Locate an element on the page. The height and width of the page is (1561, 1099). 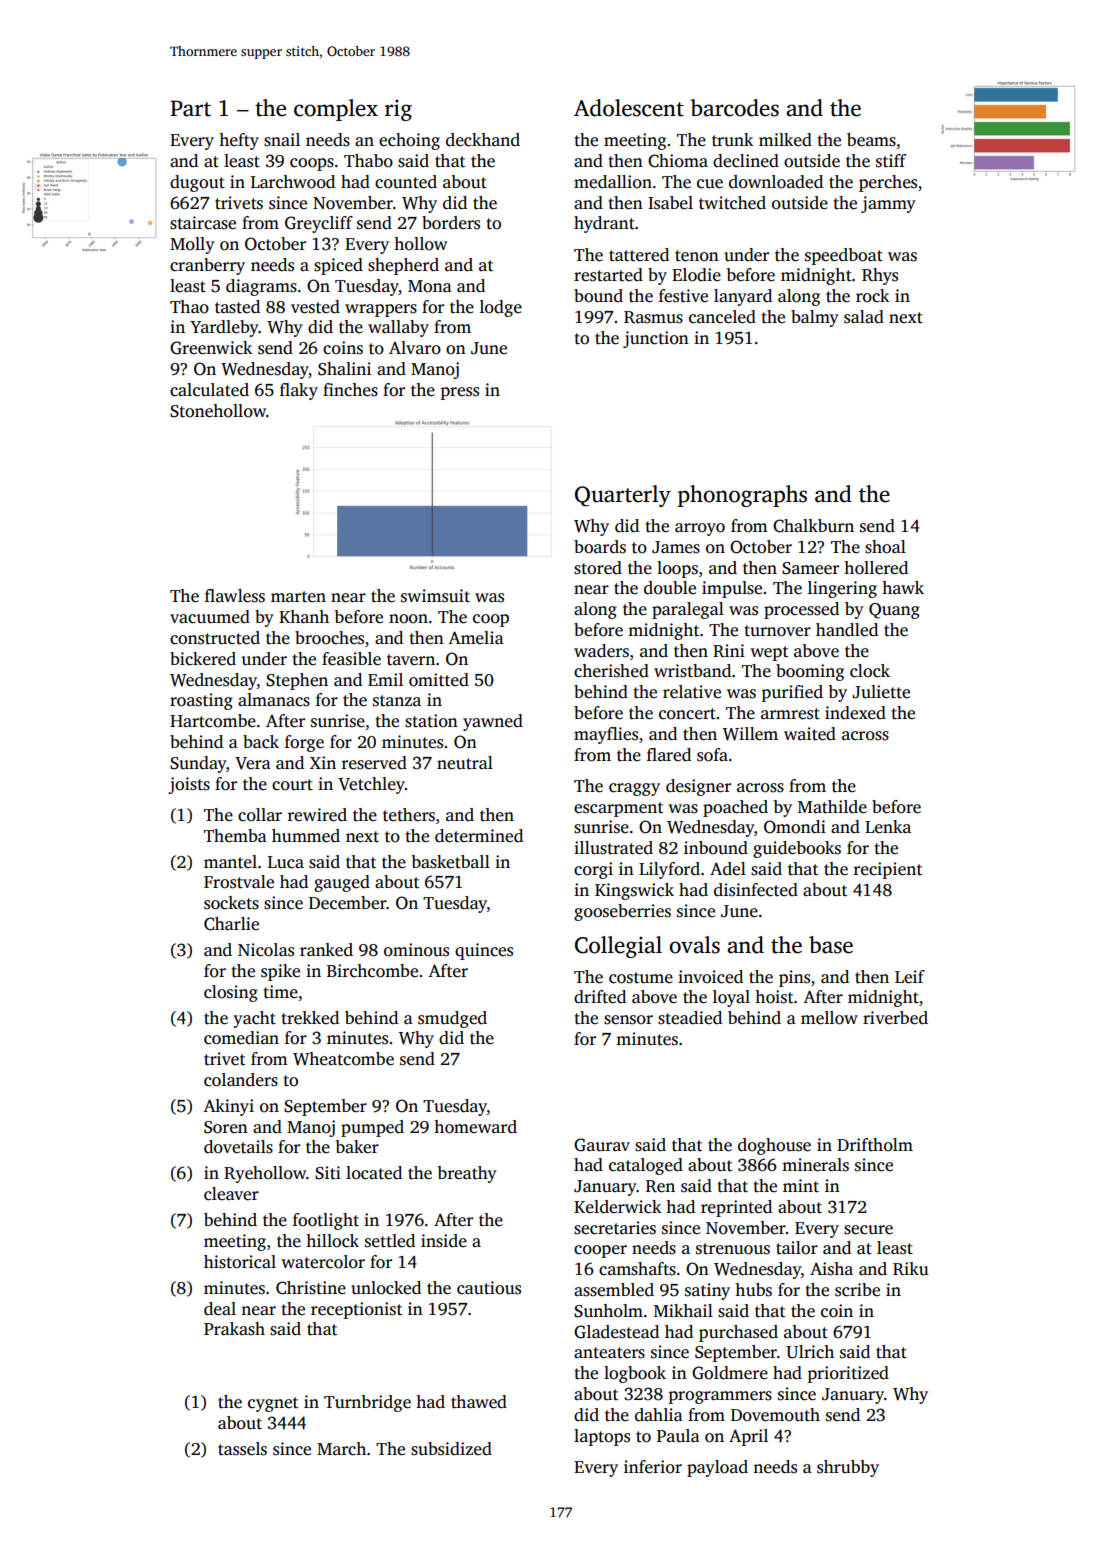
calculated is located at coordinates (209, 390).
